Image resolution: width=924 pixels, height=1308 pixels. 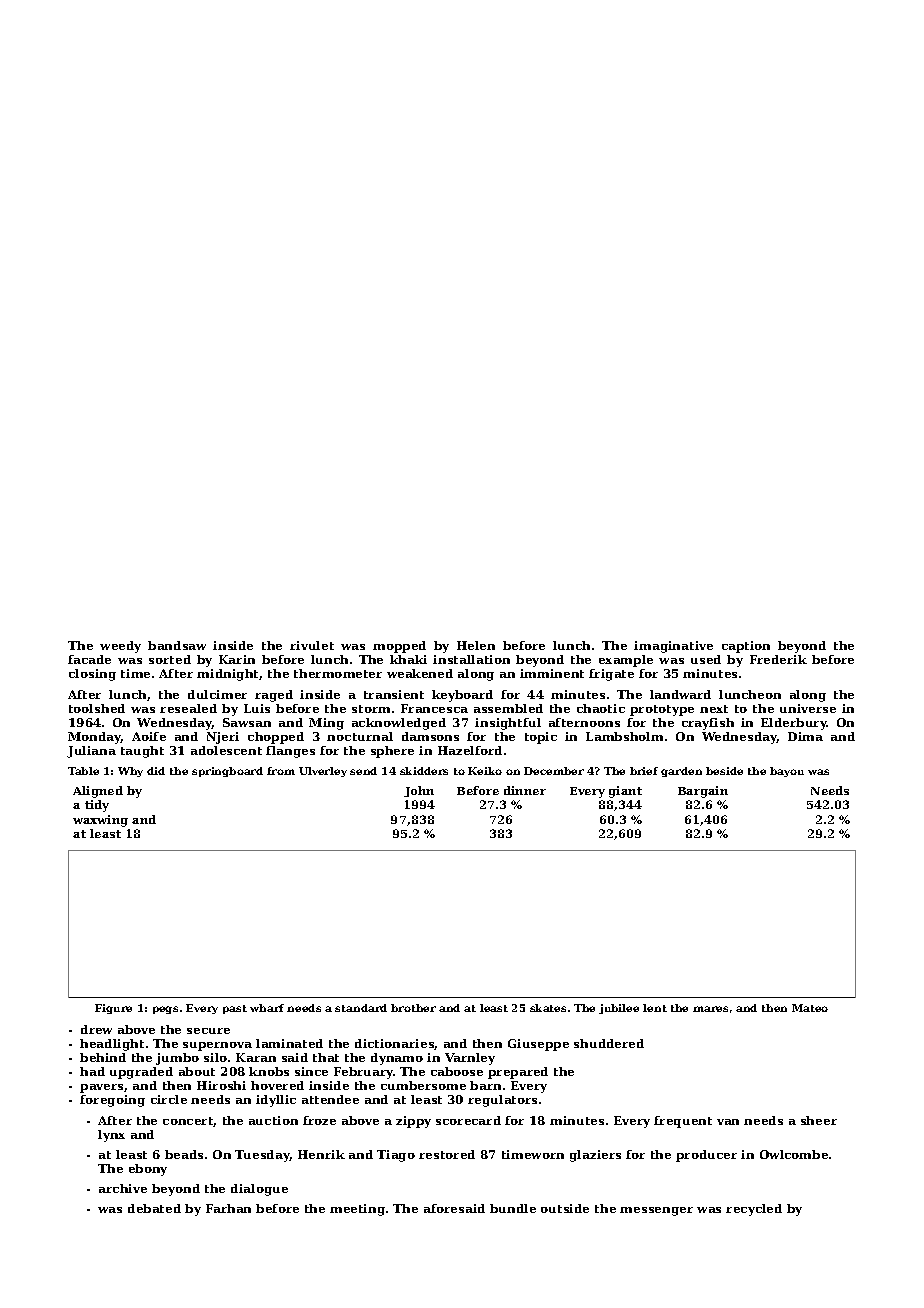 I want to click on did, so click(x=156, y=771).
